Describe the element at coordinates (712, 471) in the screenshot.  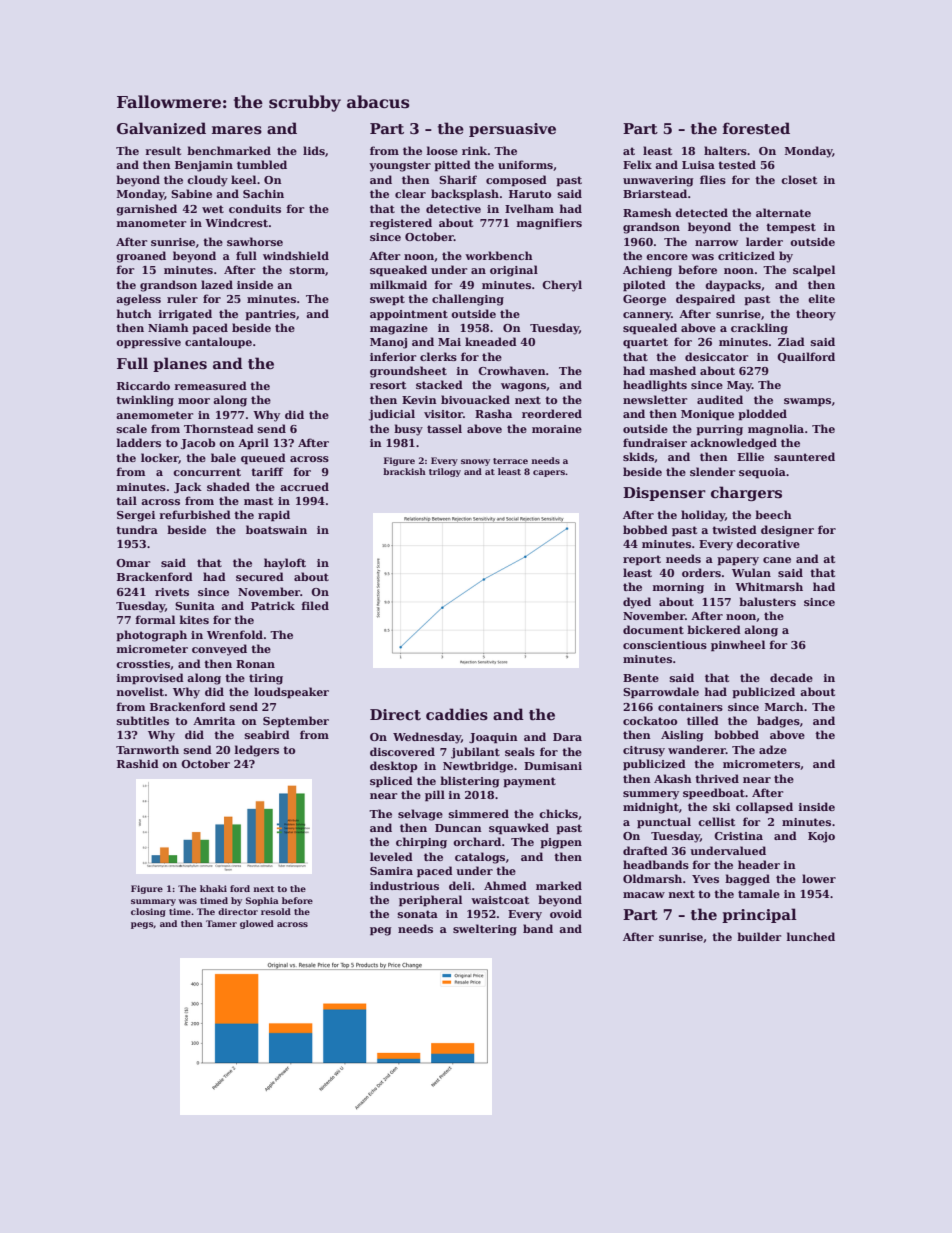
I see `slender` at that location.
